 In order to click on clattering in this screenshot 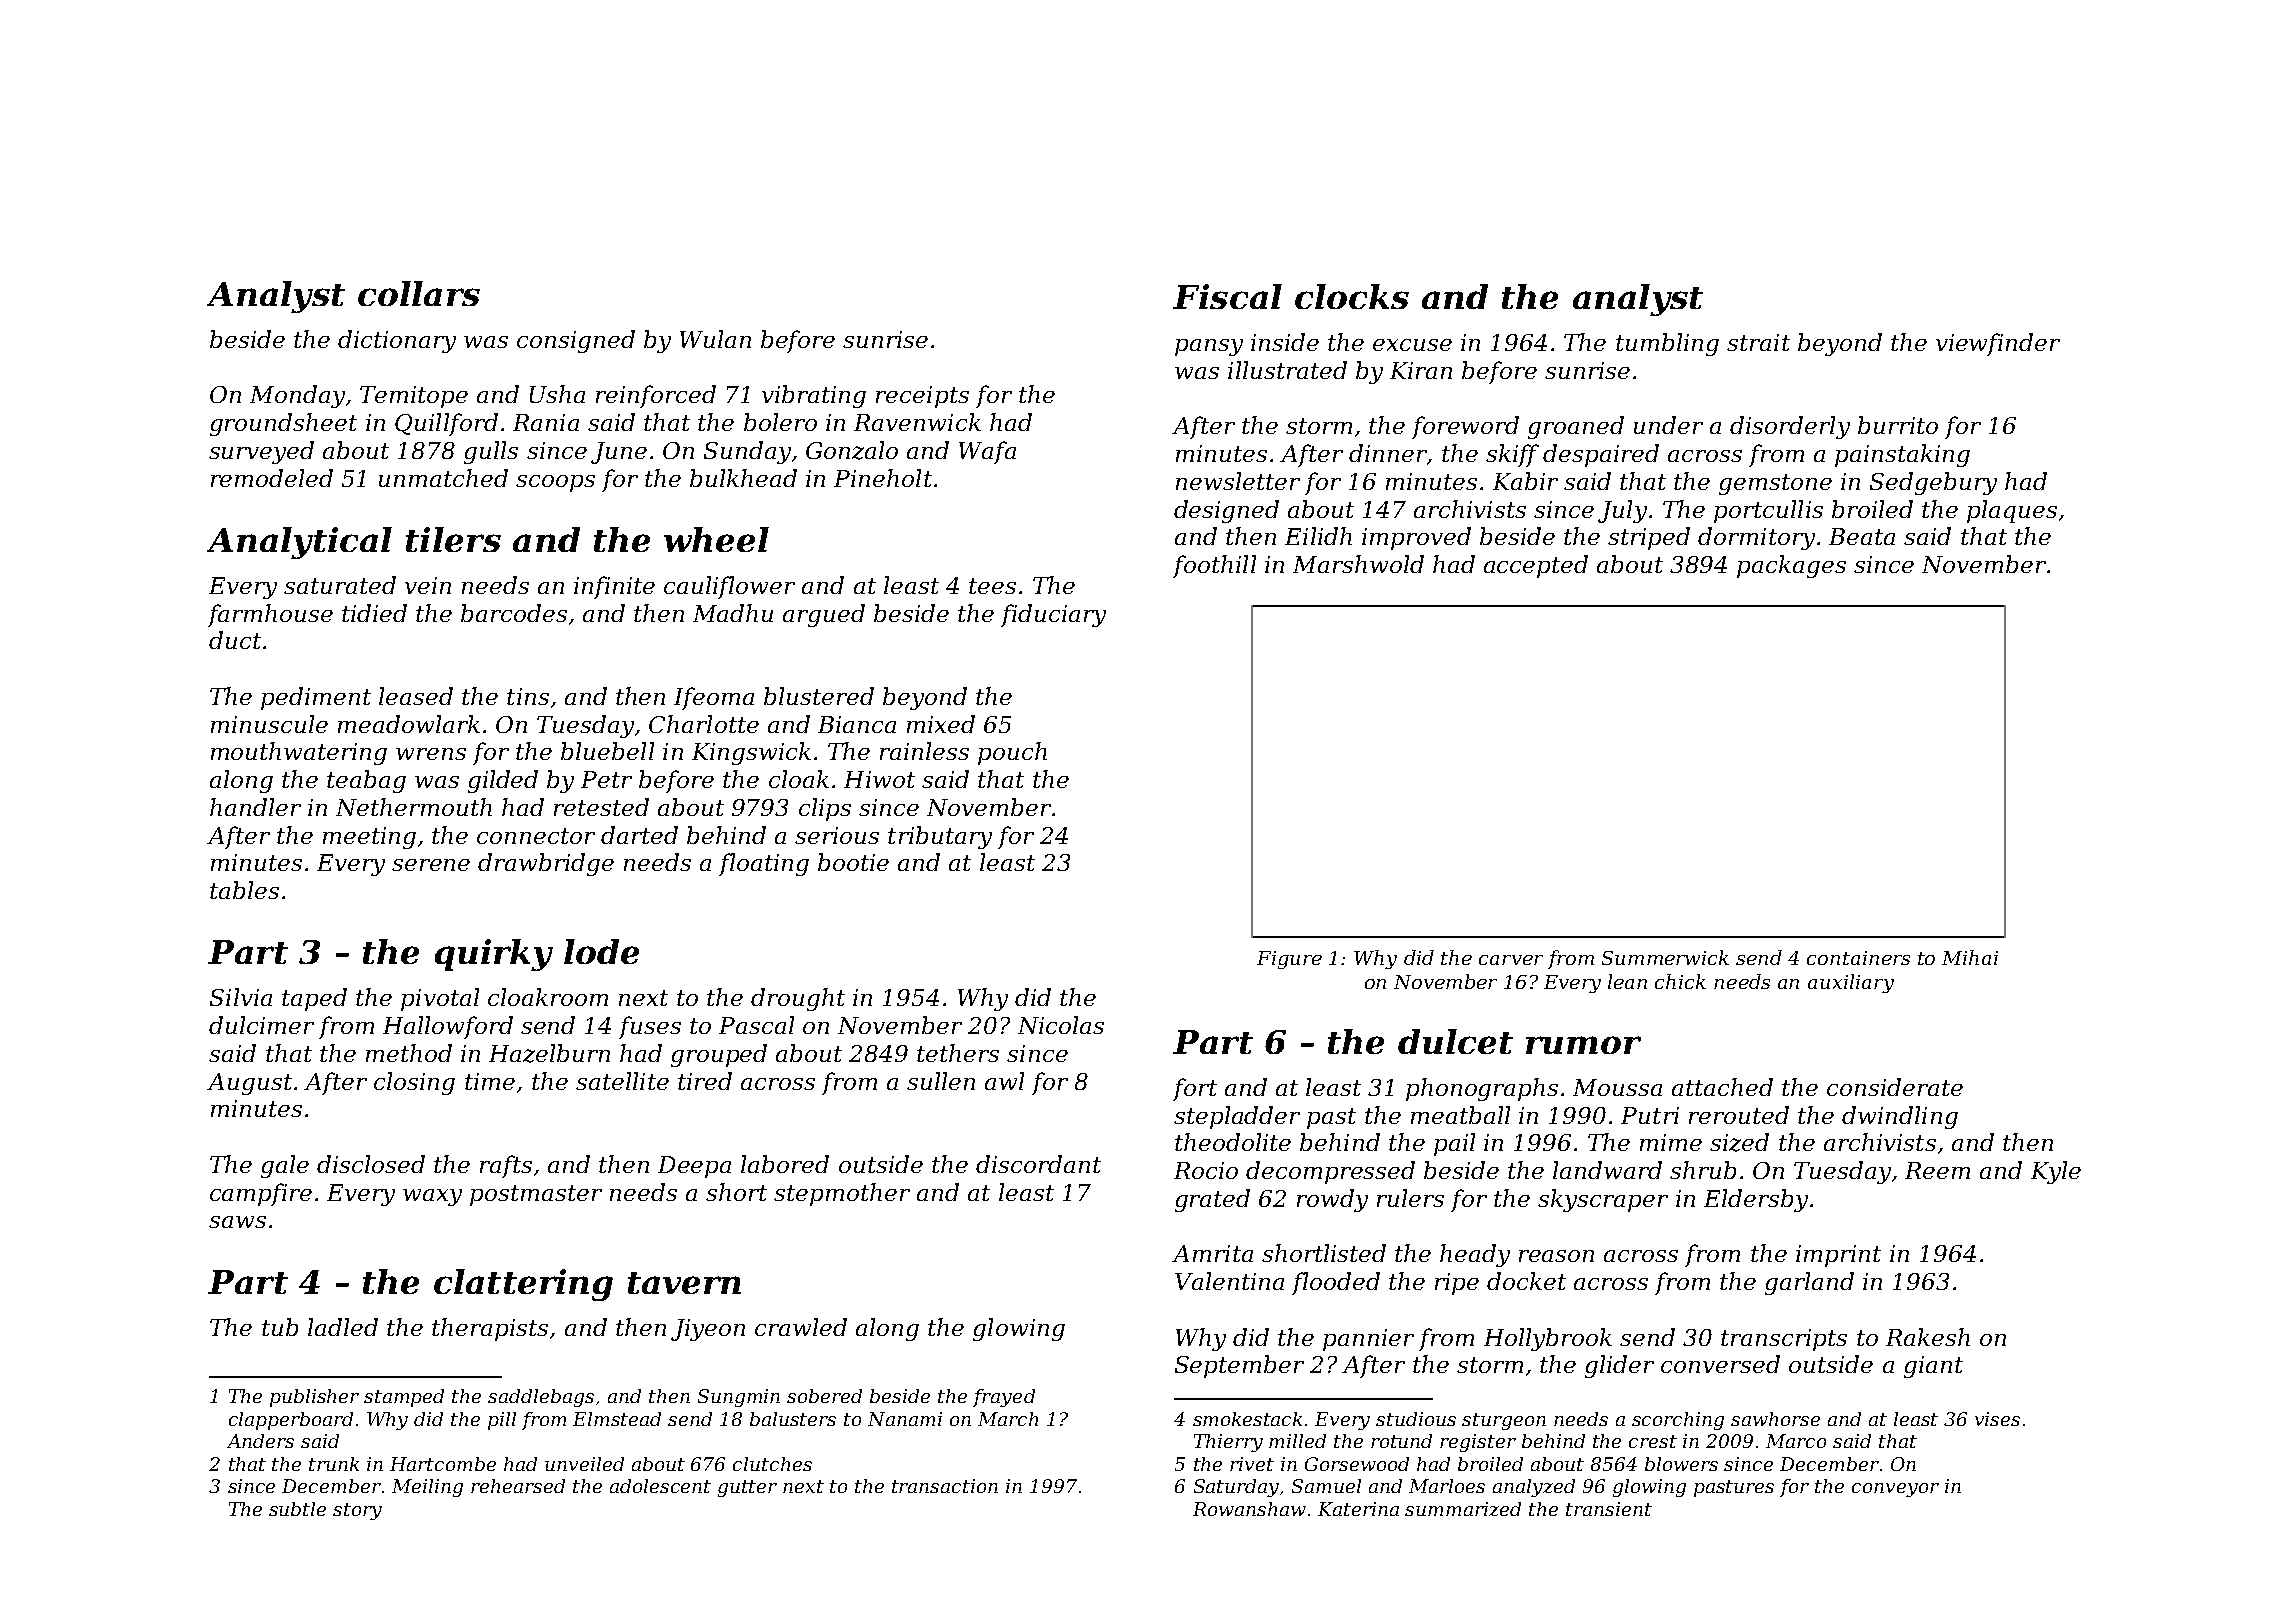, I will do `click(523, 1285)`.
